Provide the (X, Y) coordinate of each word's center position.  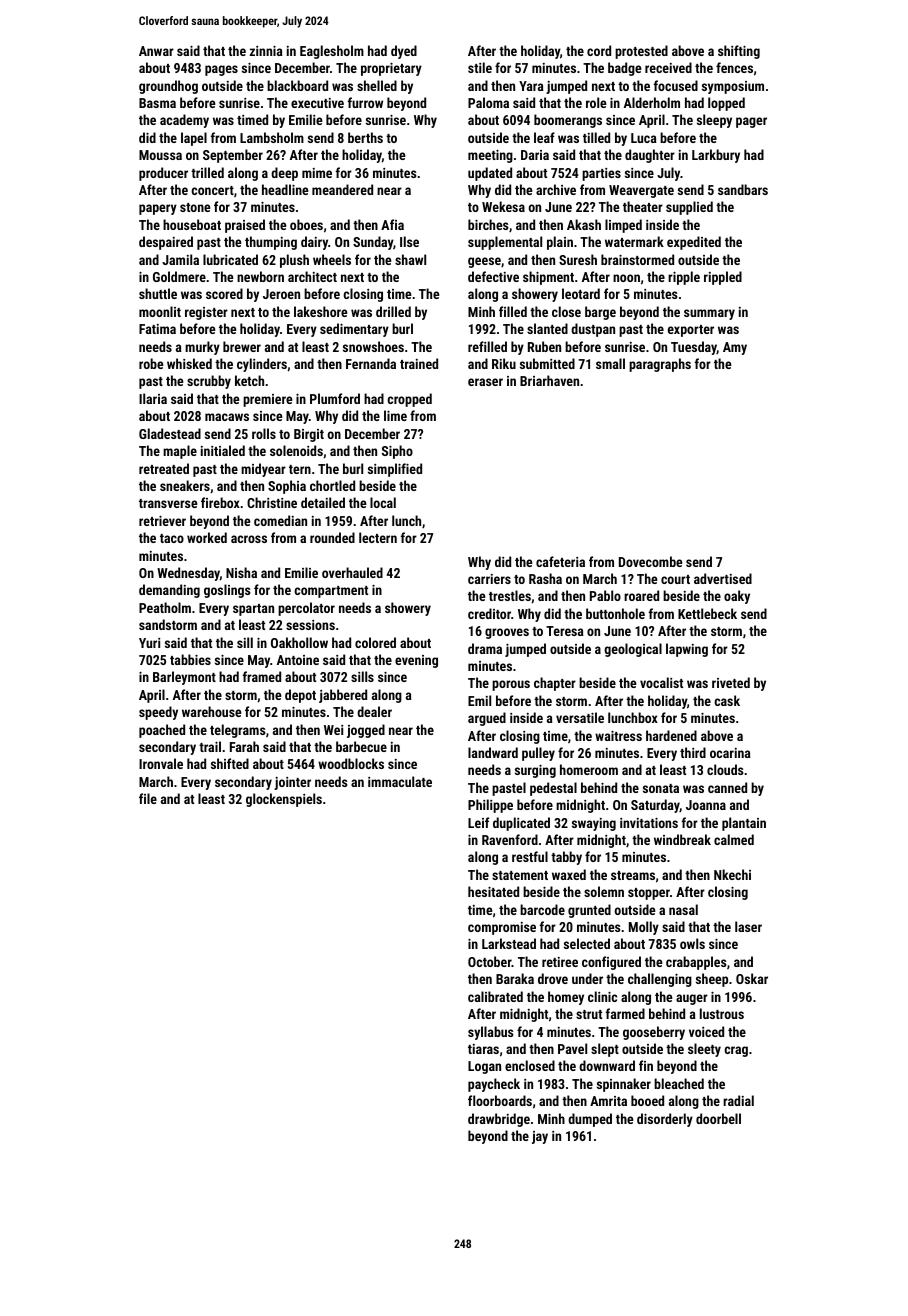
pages (221, 70)
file (148, 798)
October (490, 961)
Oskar (752, 978)
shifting (739, 52)
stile (480, 67)
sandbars (743, 189)
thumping (271, 243)
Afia (392, 224)
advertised (723, 578)
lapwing (687, 650)
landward (493, 752)
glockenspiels (284, 800)
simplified (395, 470)
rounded (332, 537)
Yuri (149, 643)
